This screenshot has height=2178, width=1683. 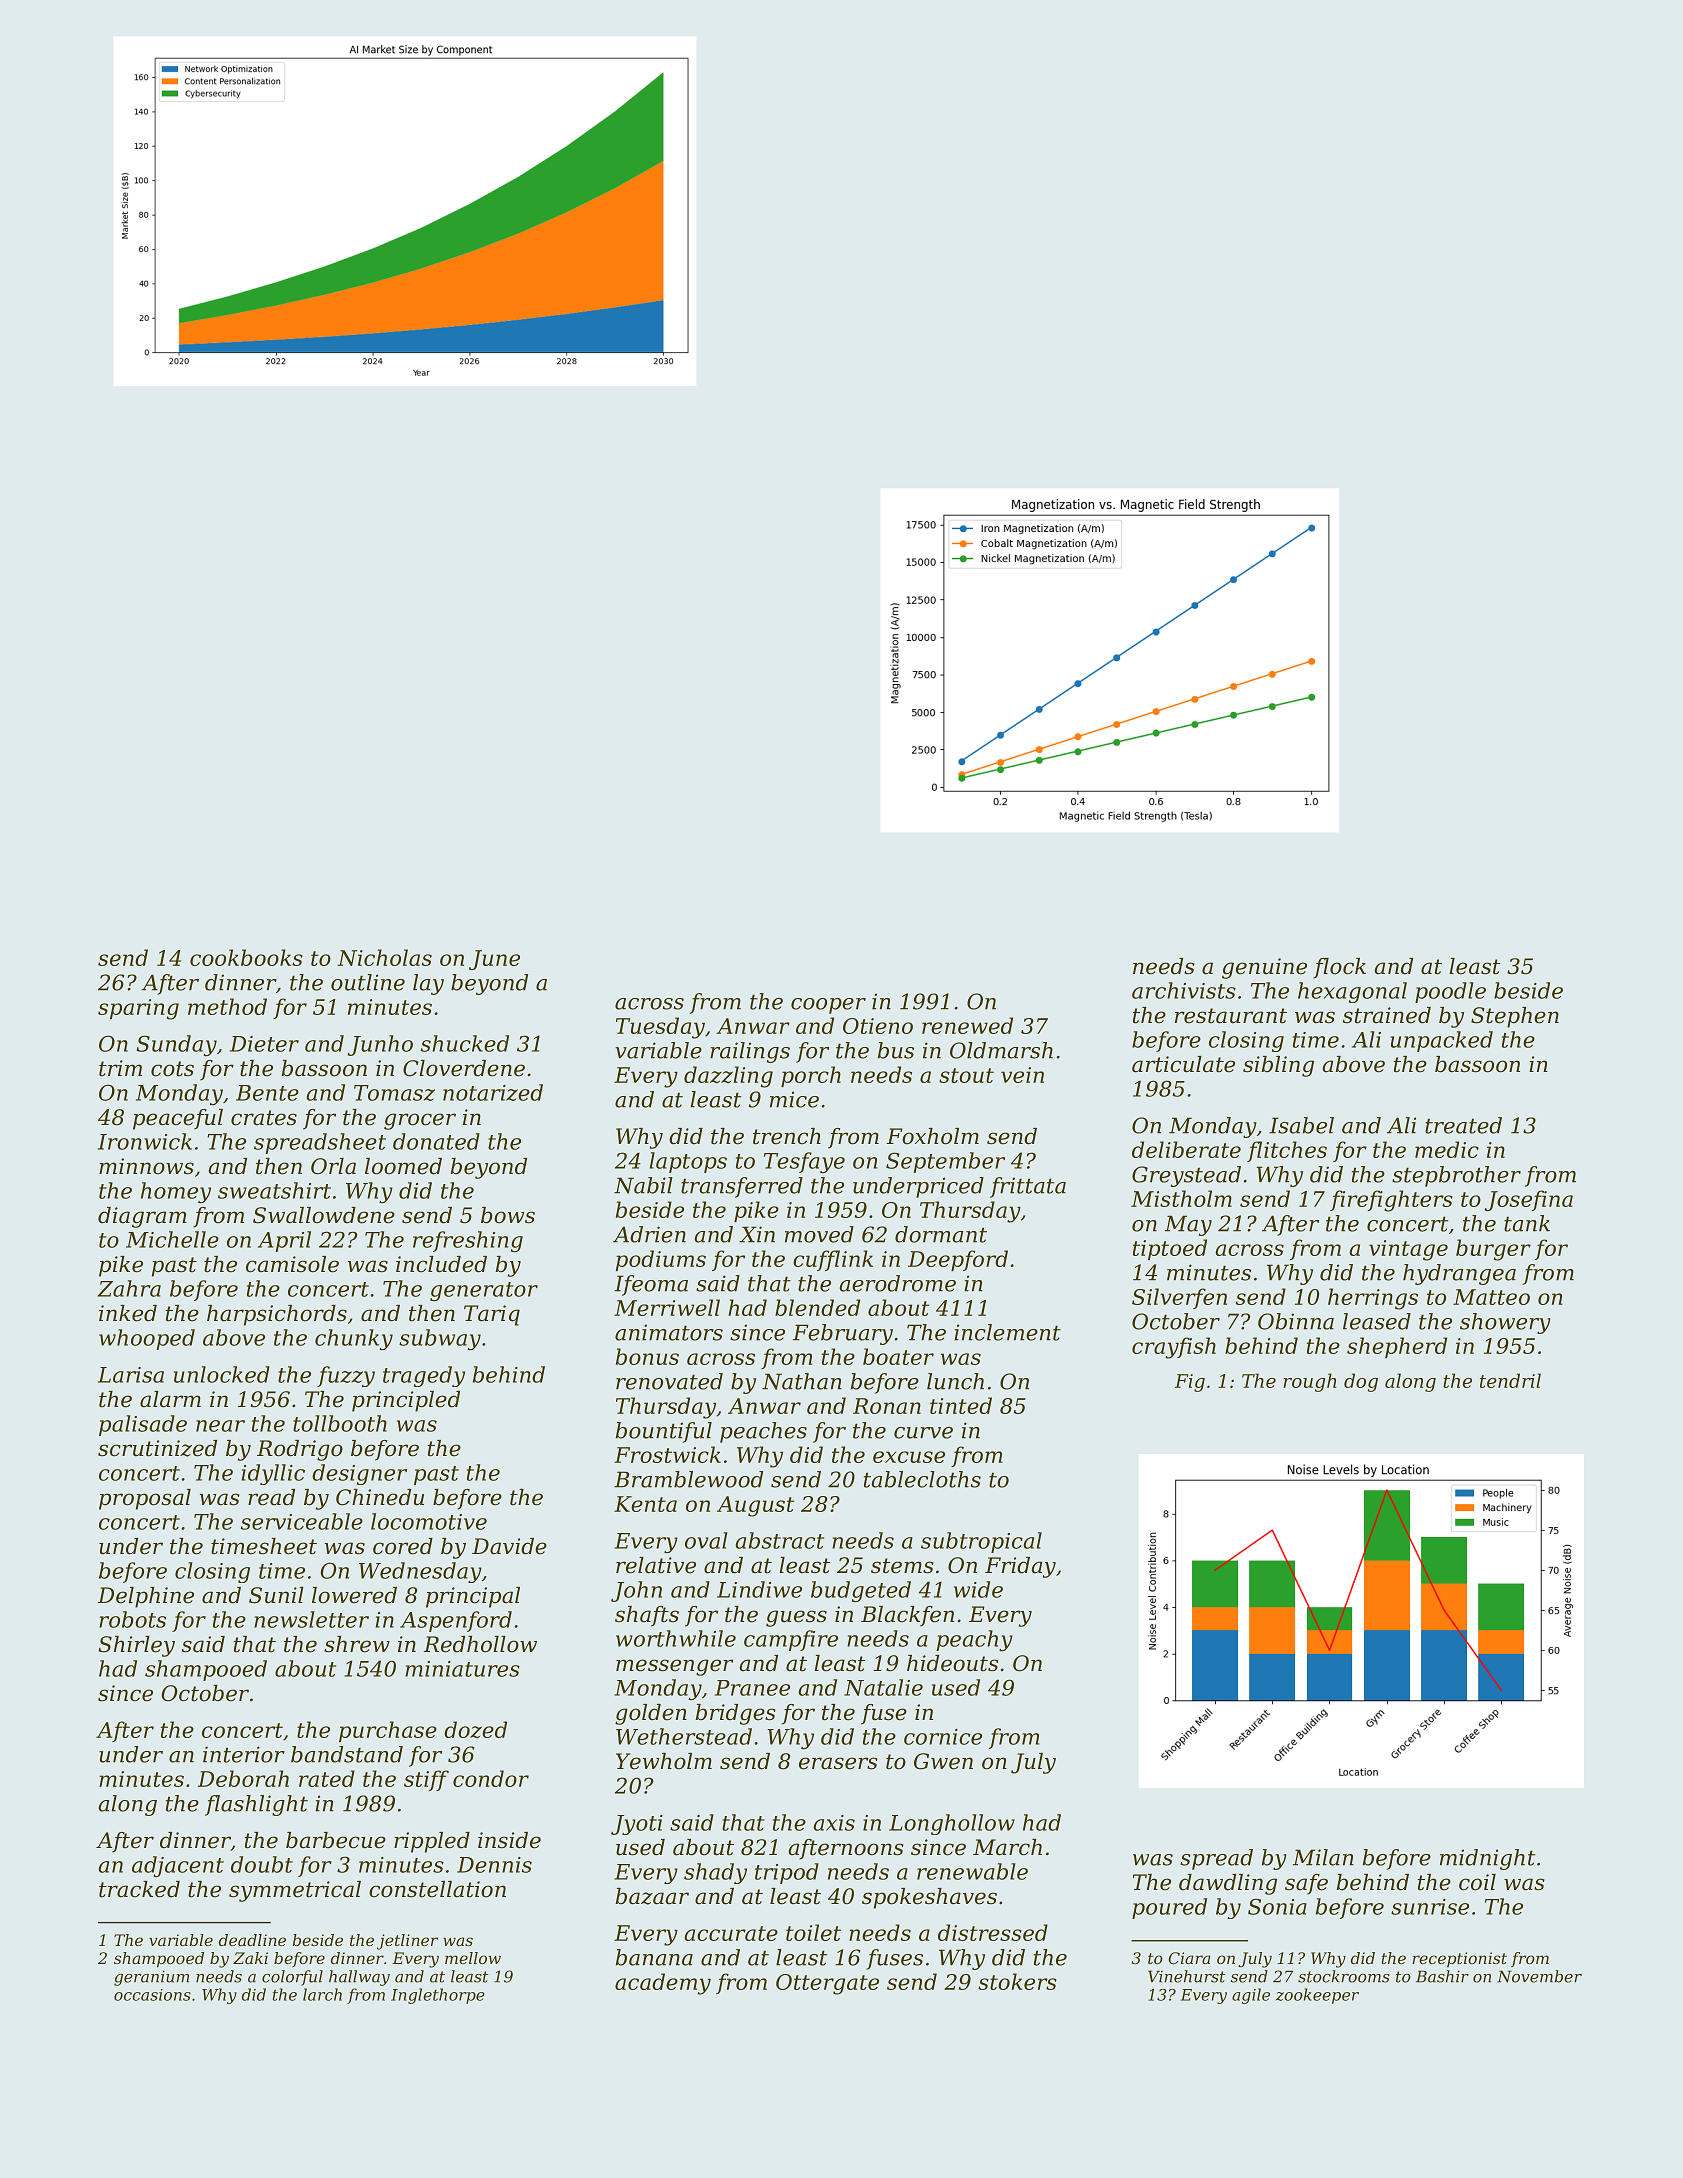 I want to click on toilet, so click(x=813, y=1932).
